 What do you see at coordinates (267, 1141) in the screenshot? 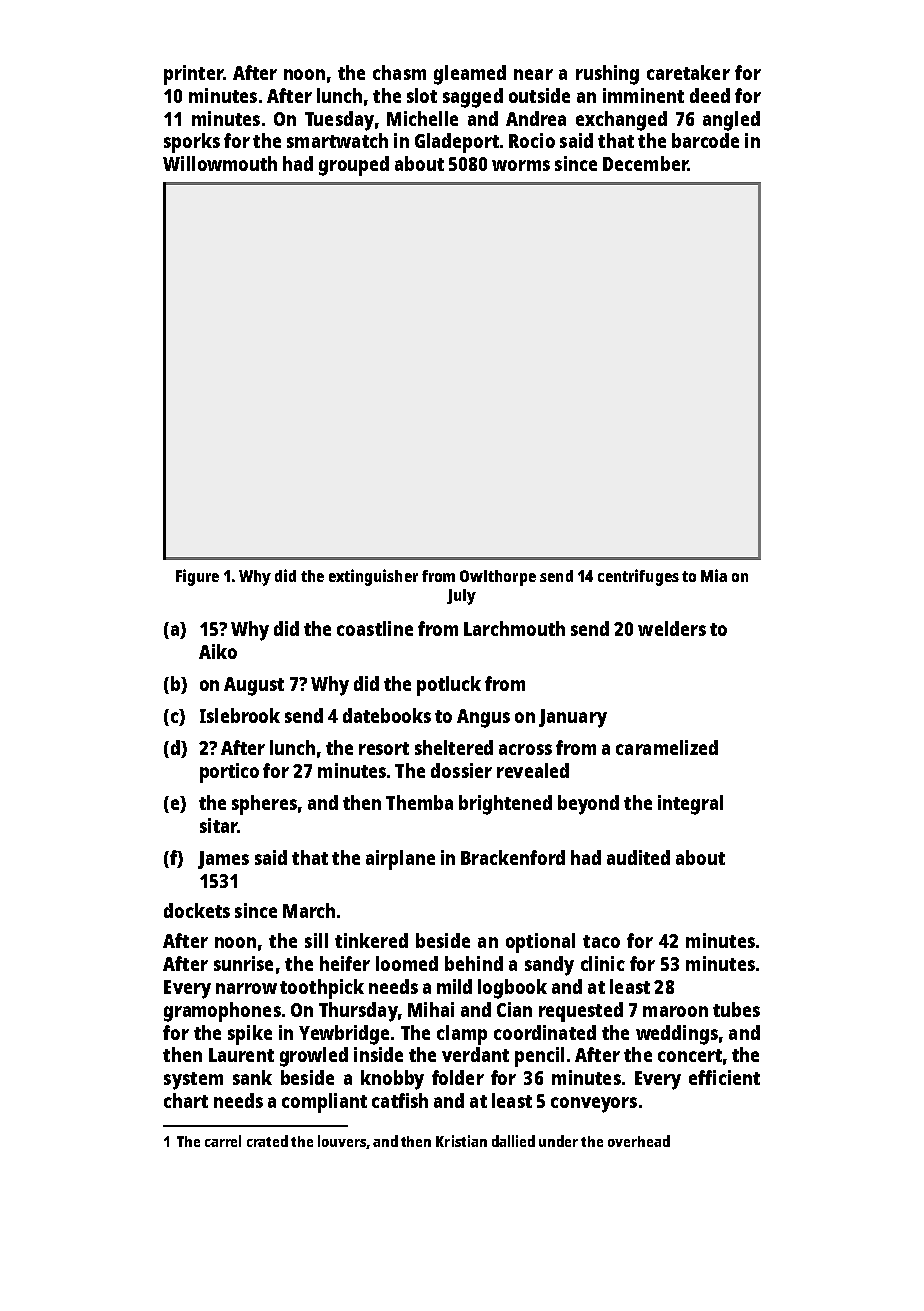
I see `crated` at bounding box center [267, 1141].
